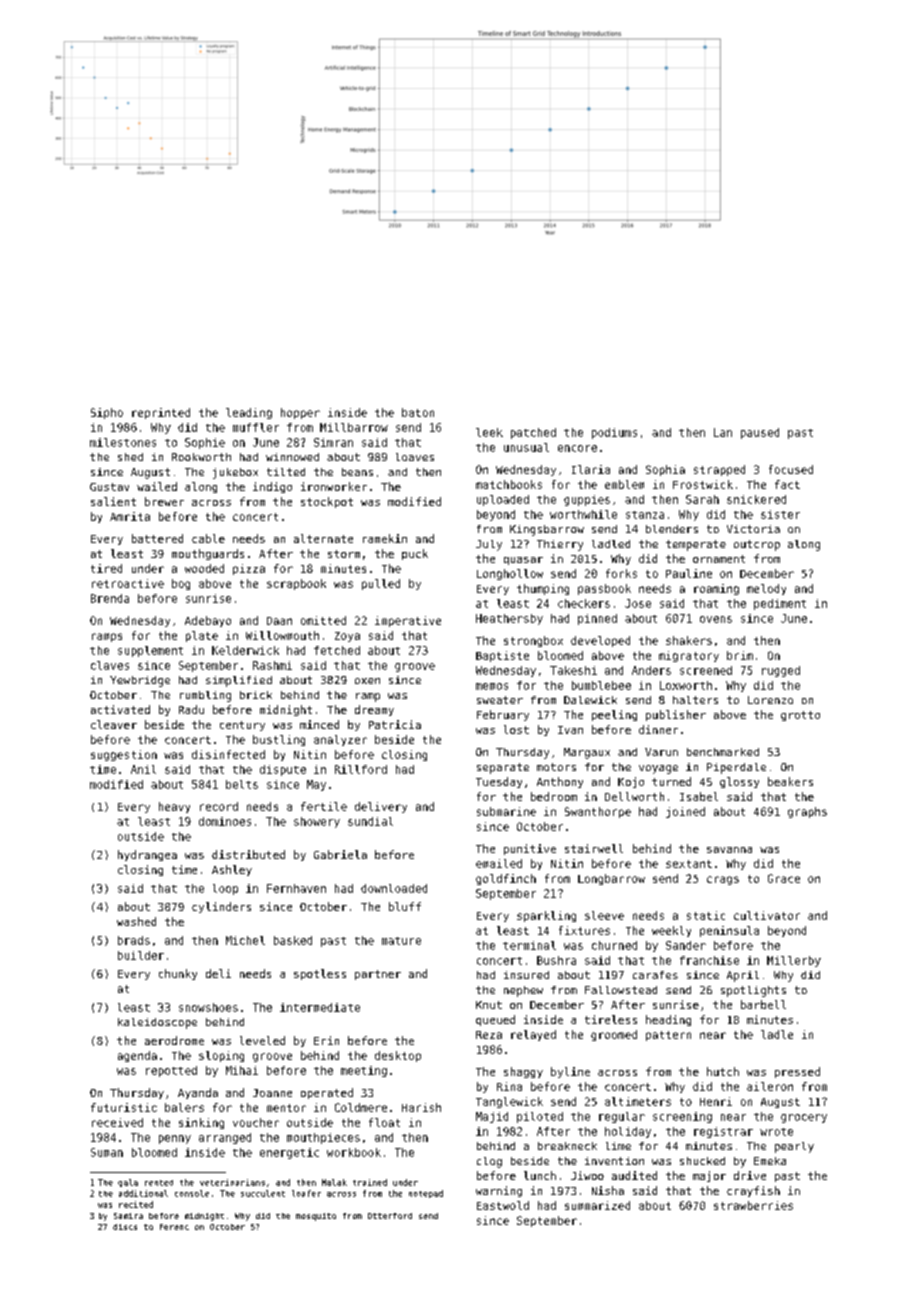 This screenshot has height=1308, width=924. I want to click on Millbarrow, so click(354, 427).
